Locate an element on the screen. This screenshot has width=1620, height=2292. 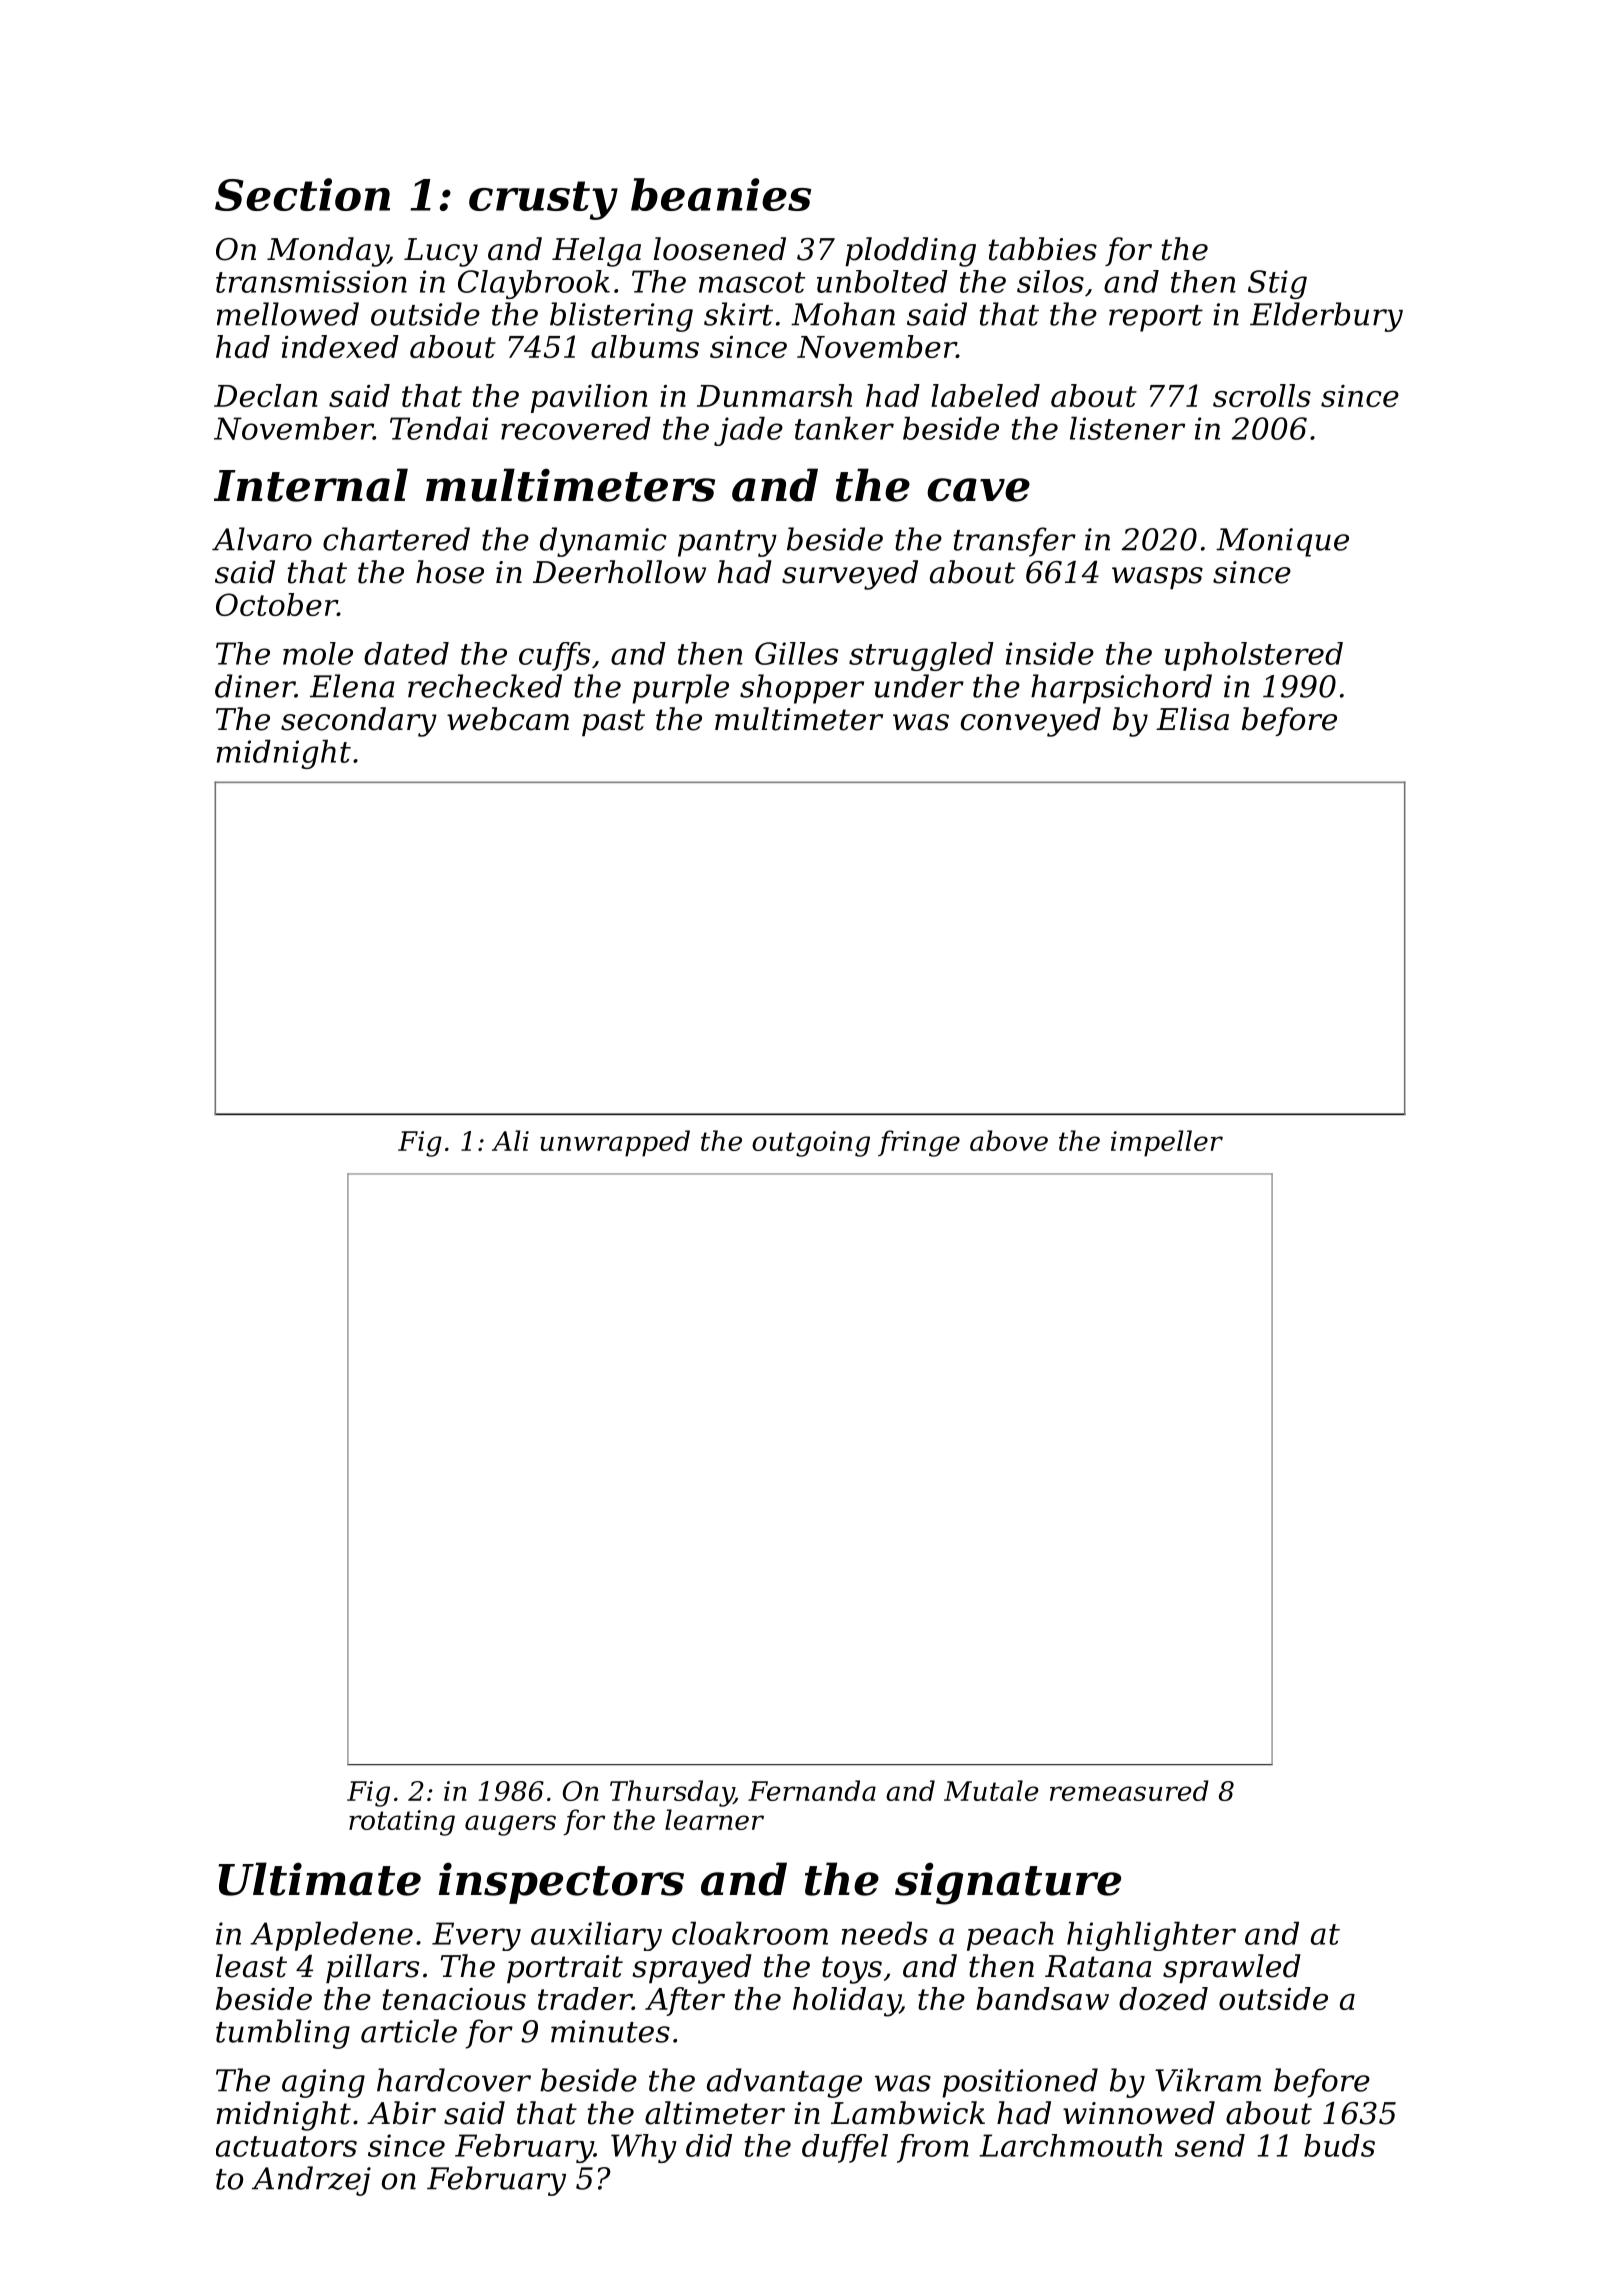
harpsichord is located at coordinates (1121, 689).
